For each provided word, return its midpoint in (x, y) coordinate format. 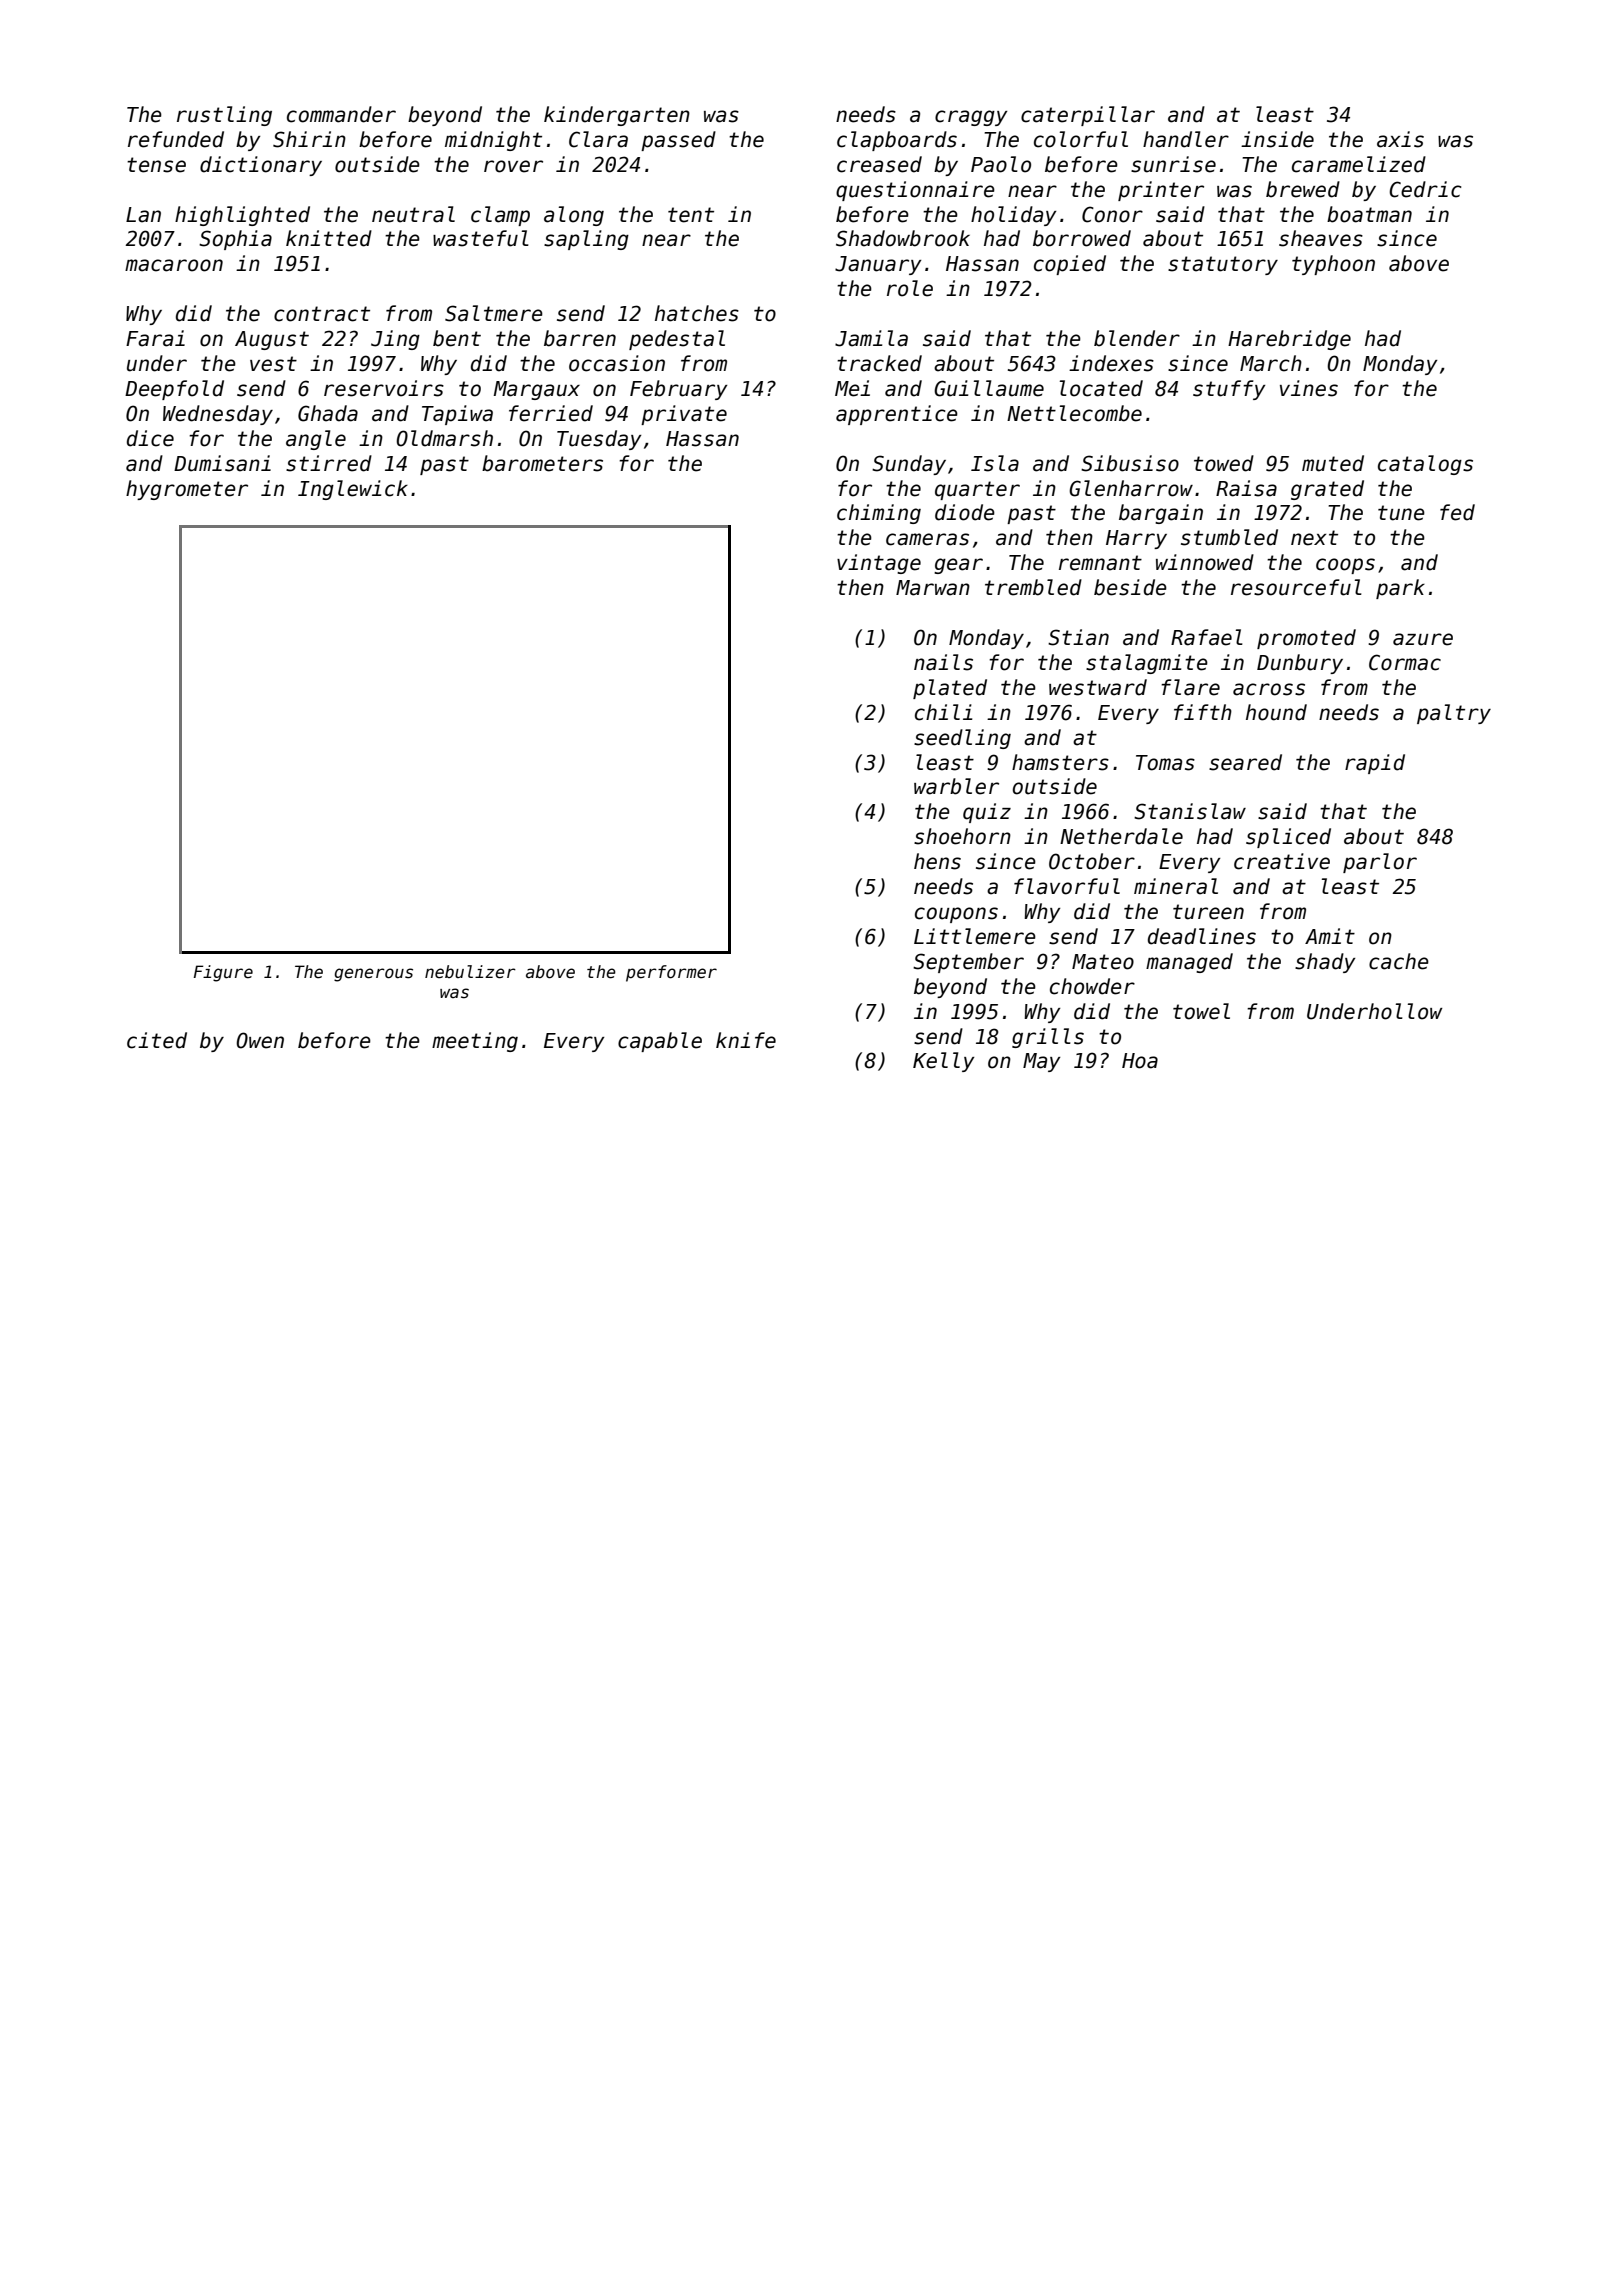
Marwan (933, 588)
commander (341, 114)
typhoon (1333, 265)
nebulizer (470, 972)
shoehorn (962, 836)
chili (943, 712)
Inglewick (353, 490)
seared (1245, 762)
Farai (155, 338)
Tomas (1165, 763)
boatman (1369, 214)
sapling (586, 240)
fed (1457, 512)
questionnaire (915, 191)
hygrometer (187, 490)
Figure (223, 973)
